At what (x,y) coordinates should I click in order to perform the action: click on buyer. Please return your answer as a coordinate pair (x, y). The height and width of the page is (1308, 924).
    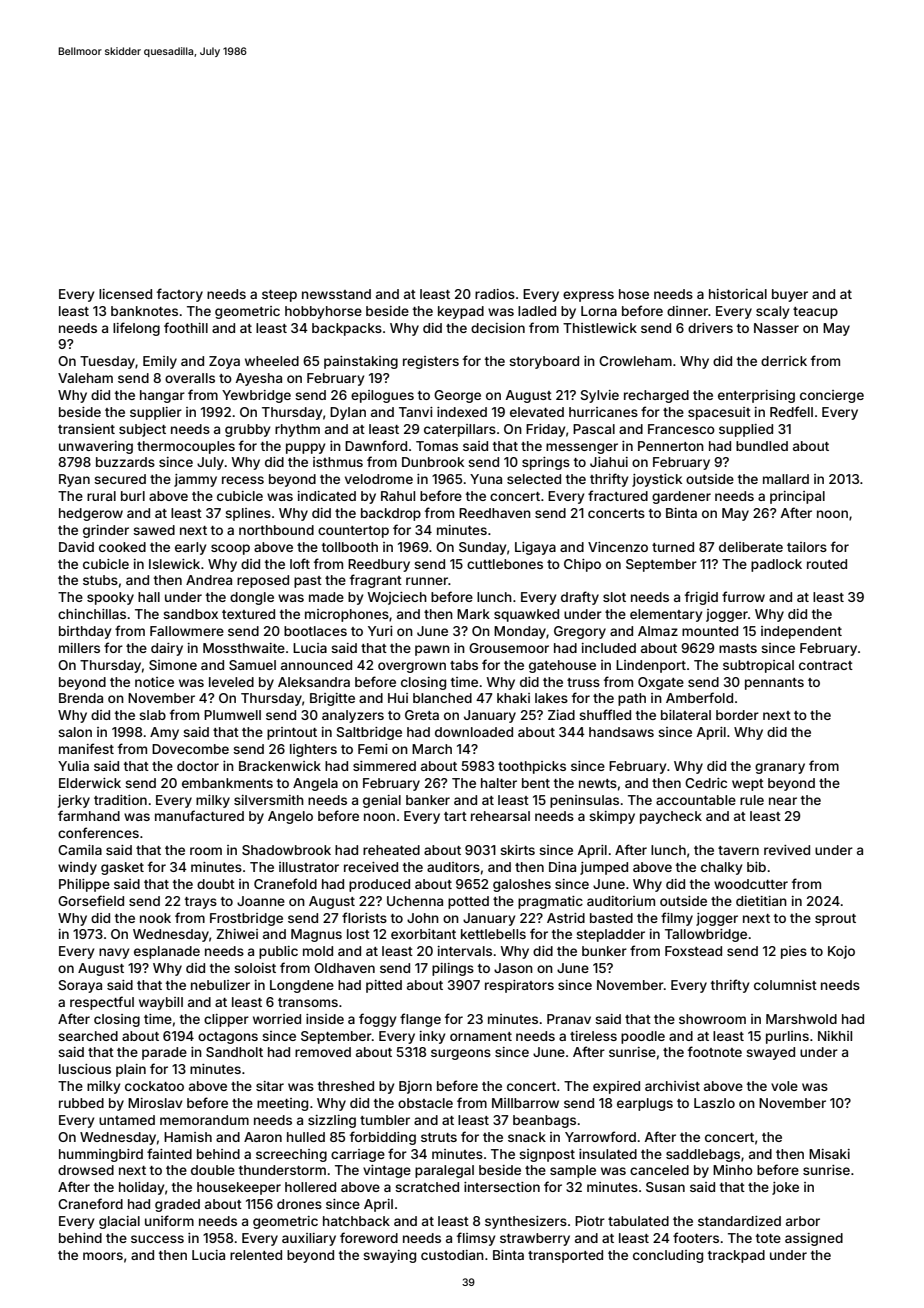
    Looking at the image, I should click on (790, 295).
